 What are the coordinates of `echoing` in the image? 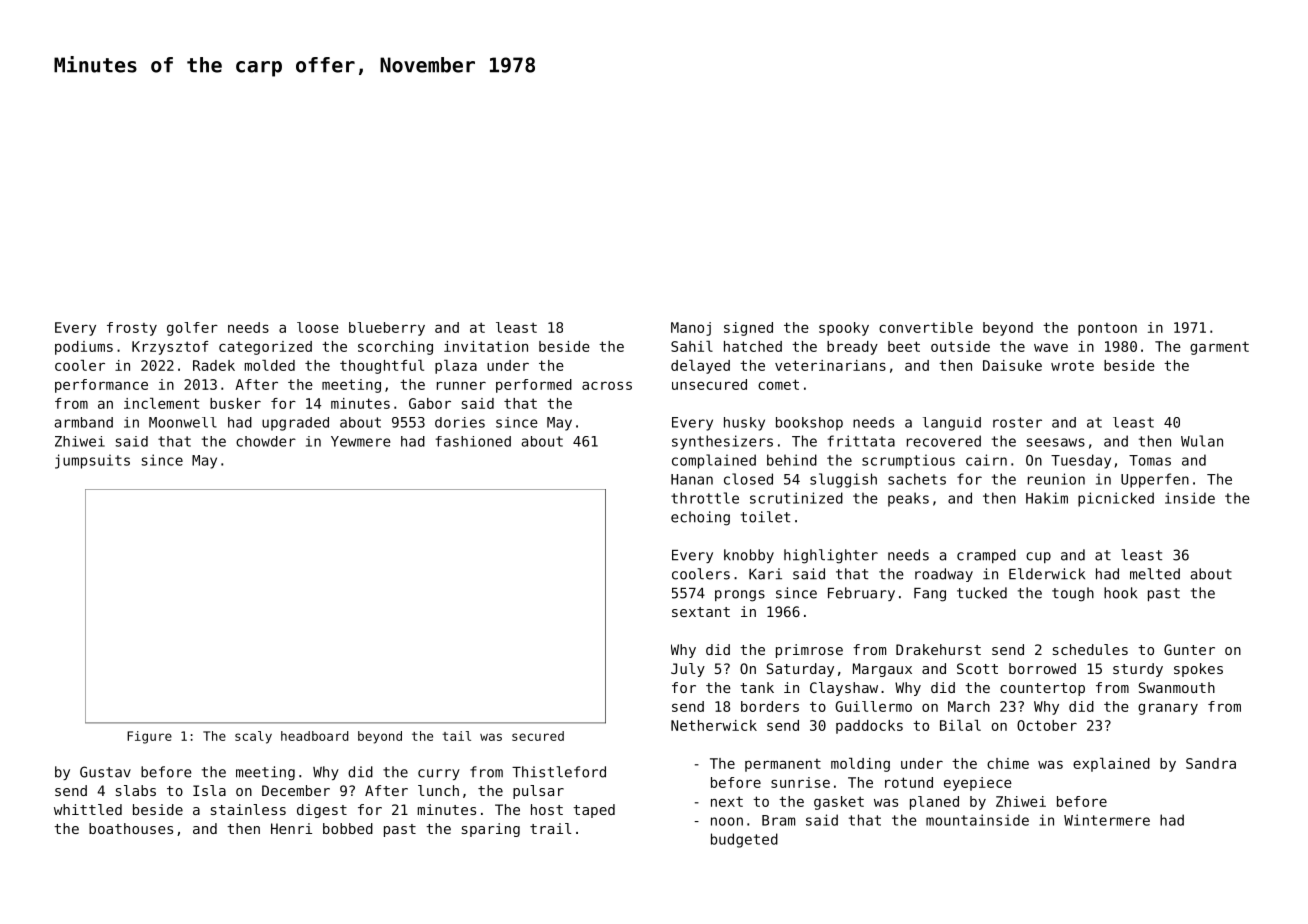 It's located at (700, 518).
